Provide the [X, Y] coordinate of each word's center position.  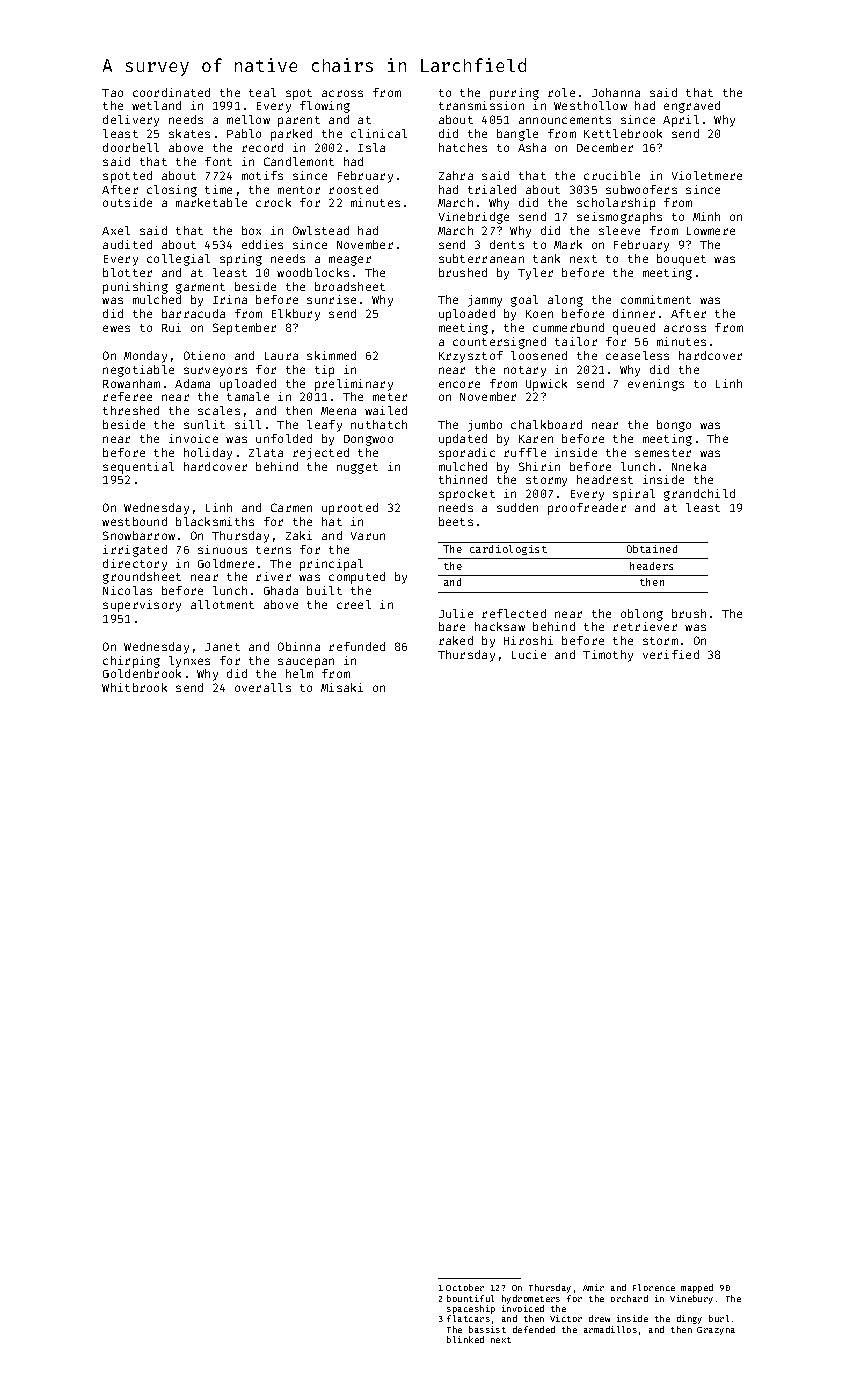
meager [350, 261]
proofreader [587, 509]
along [565, 301]
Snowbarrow [139, 535]
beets [456, 521]
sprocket [467, 495]
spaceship [471, 1309]
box [251, 230]
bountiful [470, 1298]
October [465, 1287]
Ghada [281, 590]
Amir [593, 1287]
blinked [465, 1339]
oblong [642, 615]
